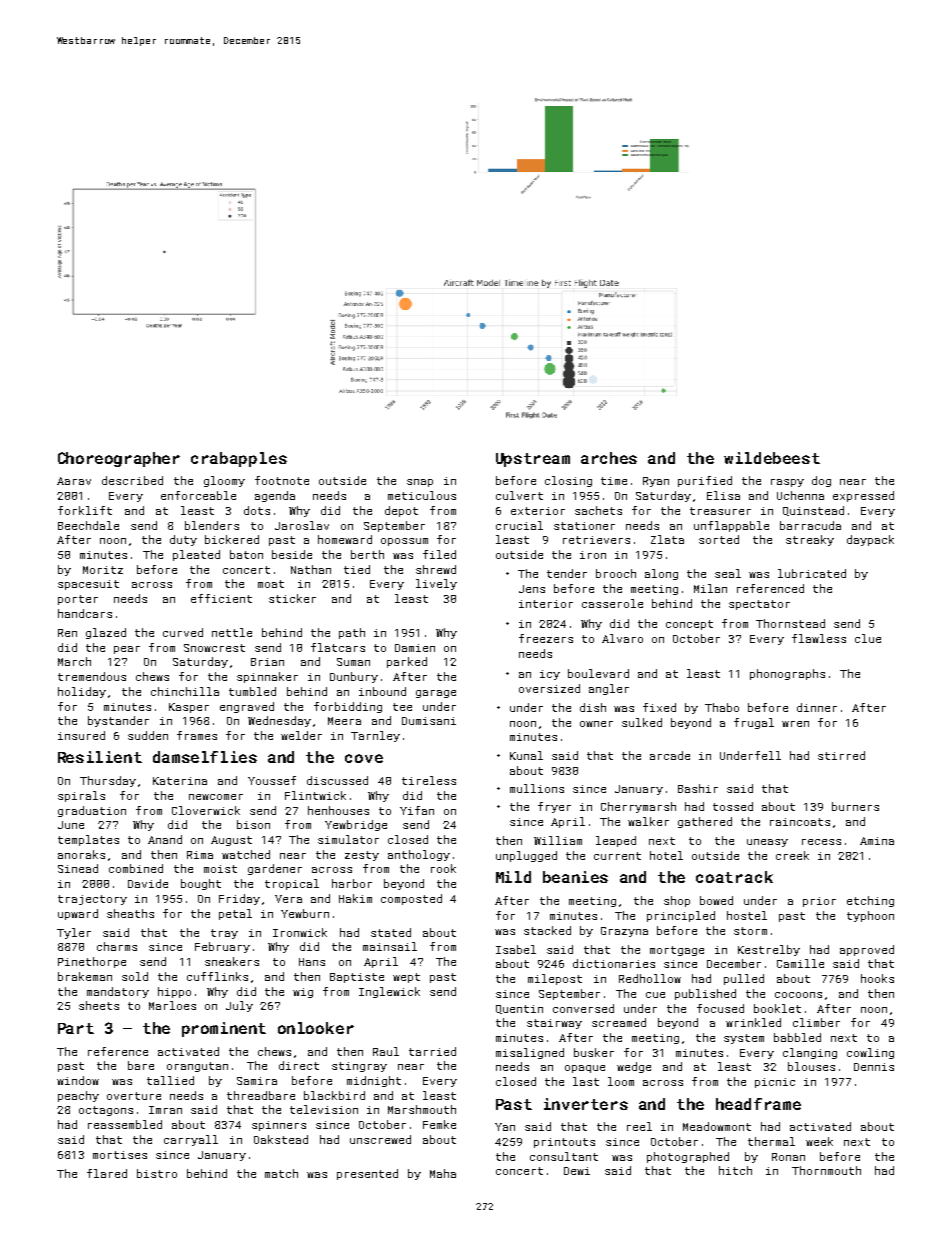 This screenshot has height=1233, width=952. What do you see at coordinates (772, 458) in the screenshot?
I see `wildebeest` at bounding box center [772, 458].
